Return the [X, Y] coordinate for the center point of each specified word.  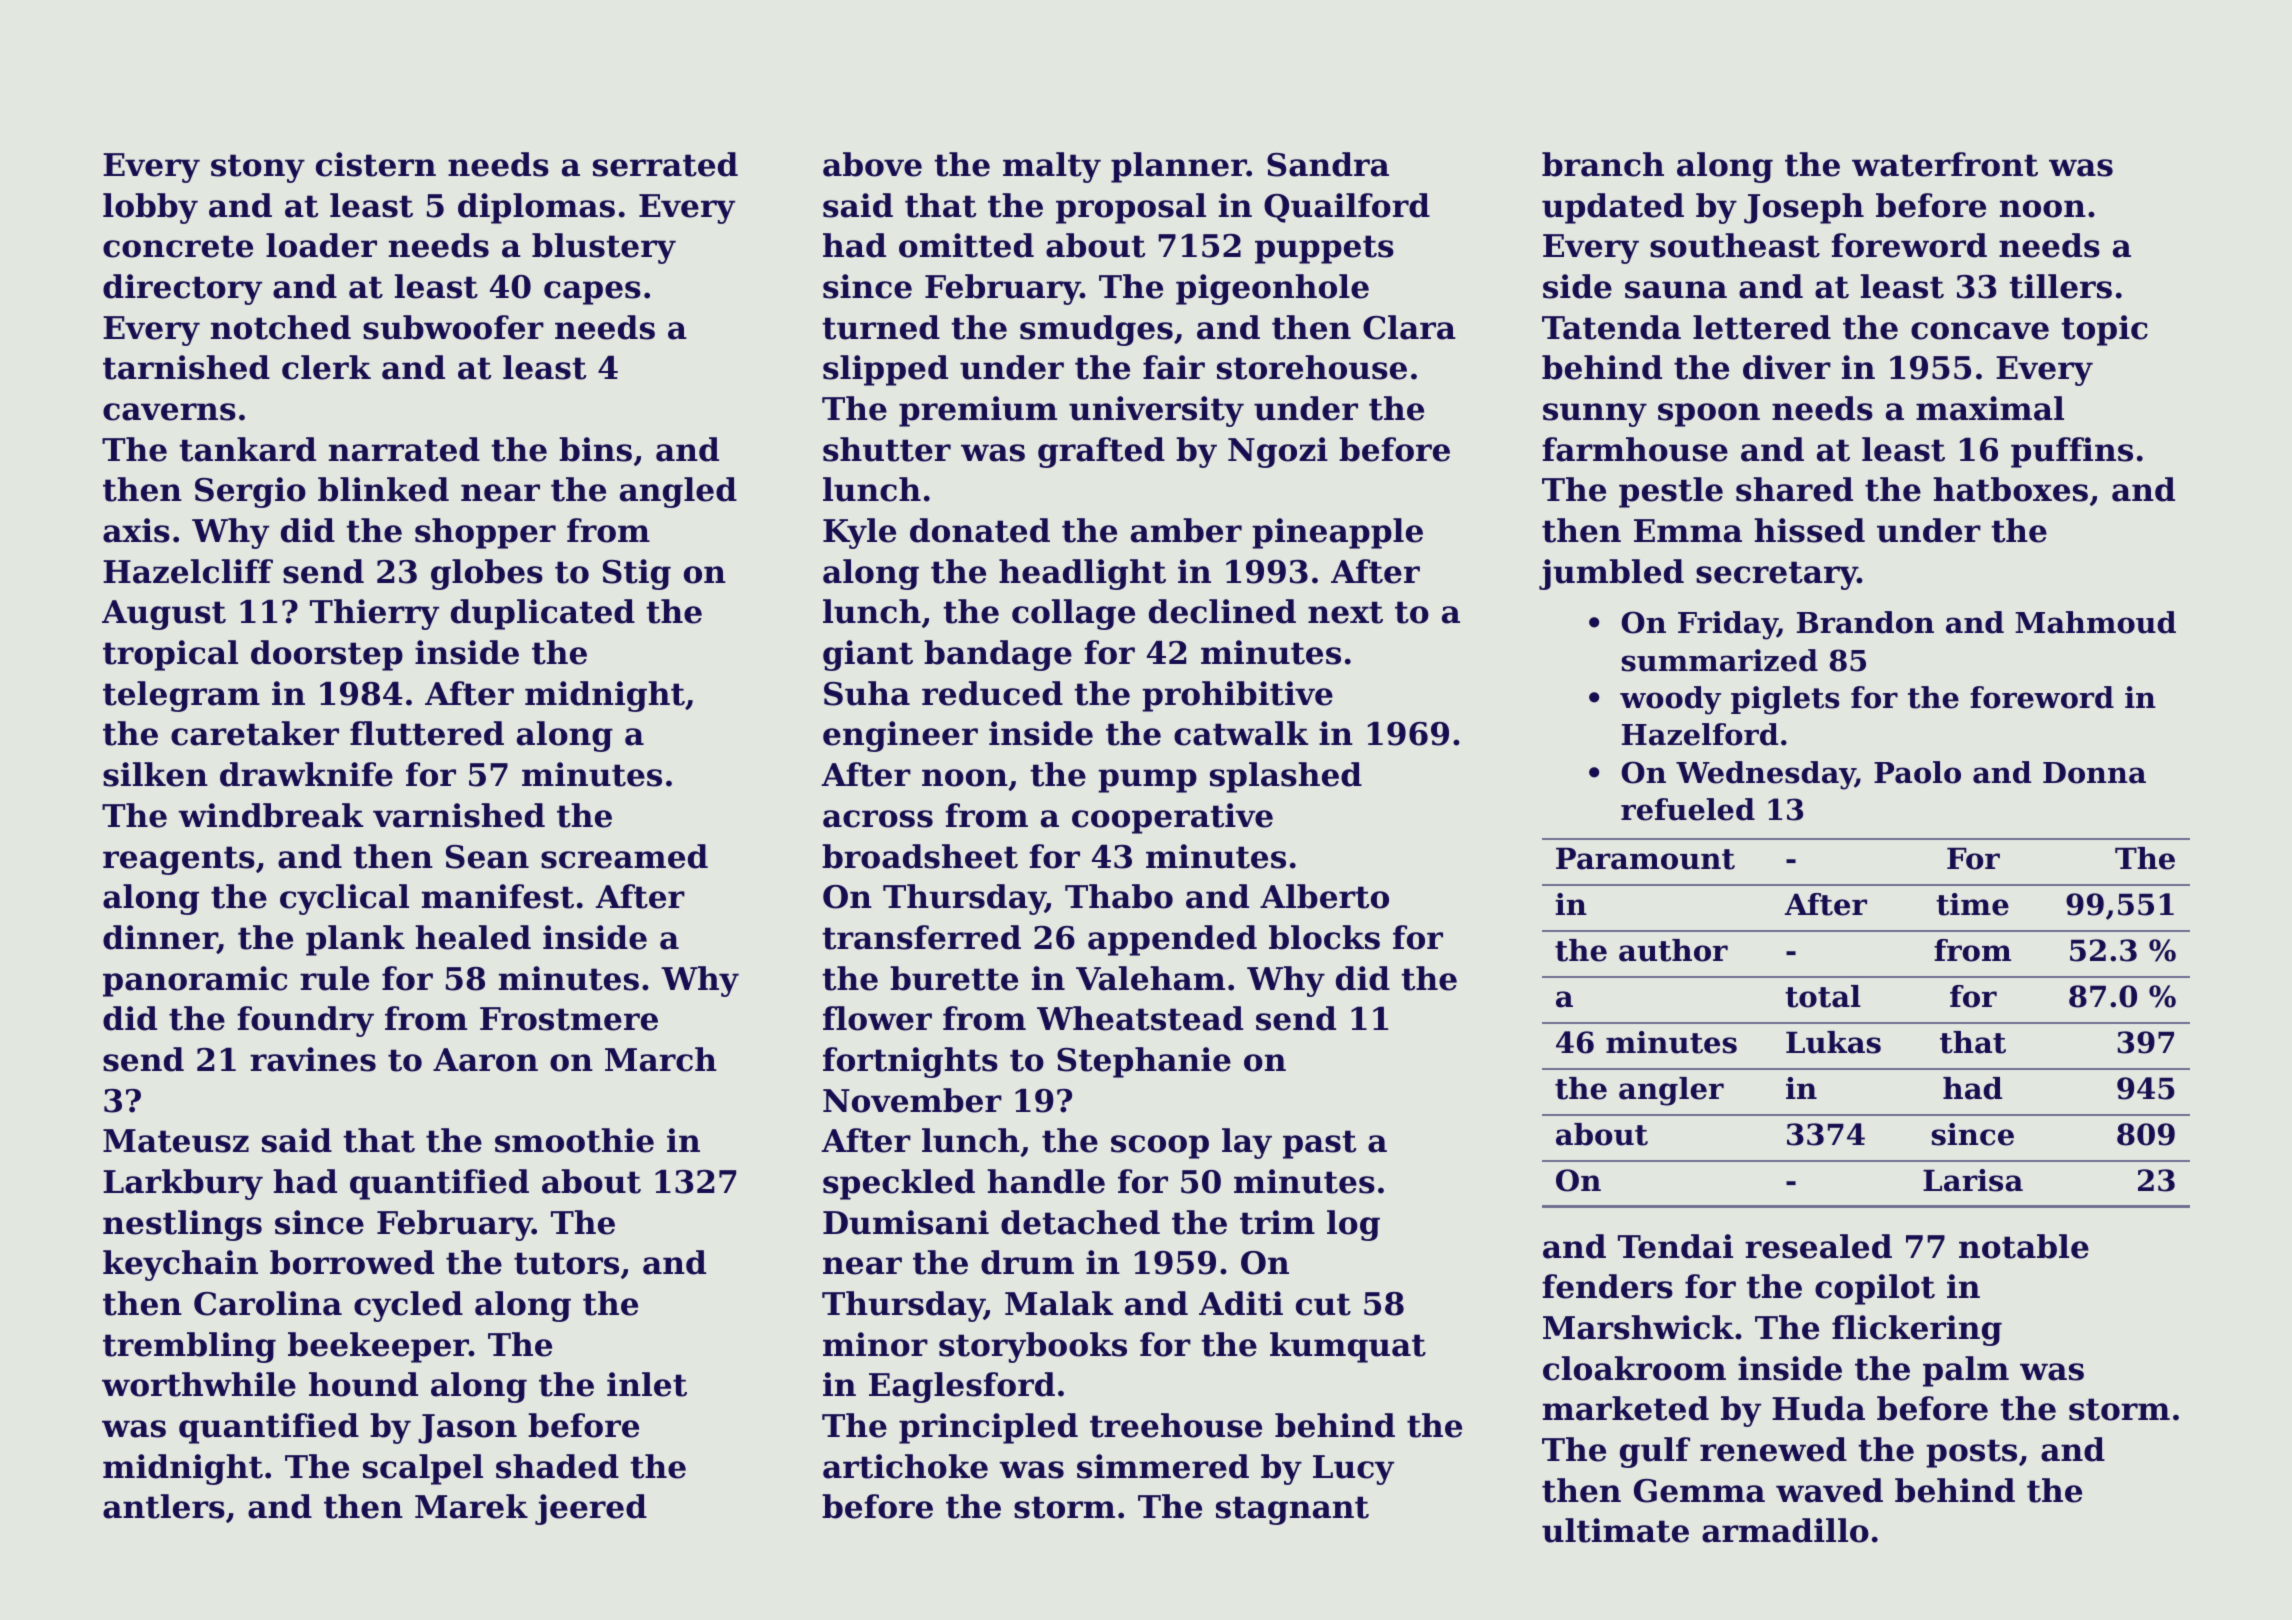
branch [1603, 164]
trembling [189, 1347]
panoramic [195, 981]
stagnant [1292, 1510]
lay [1247, 1143]
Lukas [1833, 1042]
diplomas [536, 208]
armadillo [1785, 1530]
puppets [1324, 249]
